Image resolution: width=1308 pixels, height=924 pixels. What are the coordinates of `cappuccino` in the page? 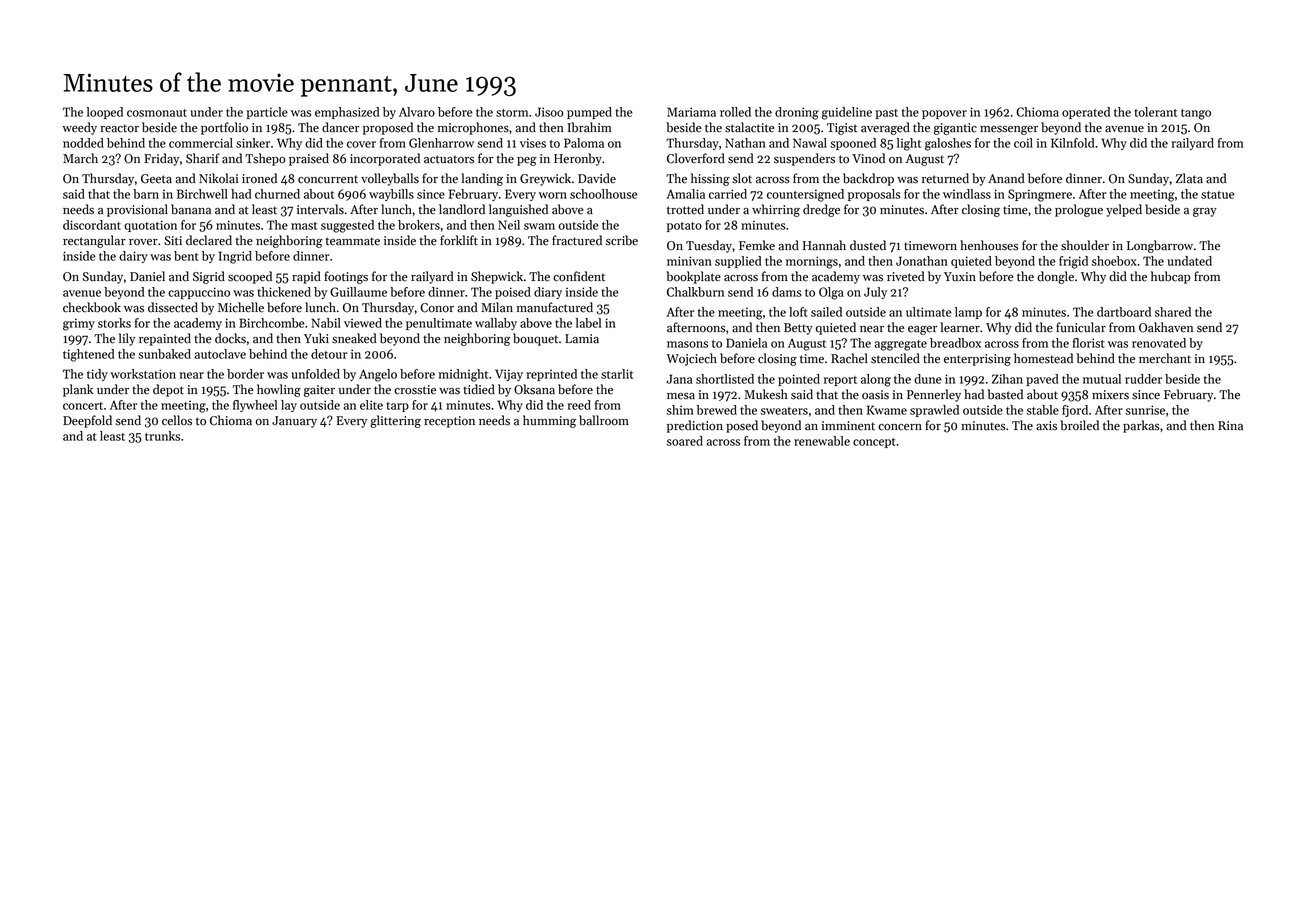 It's located at (199, 293).
